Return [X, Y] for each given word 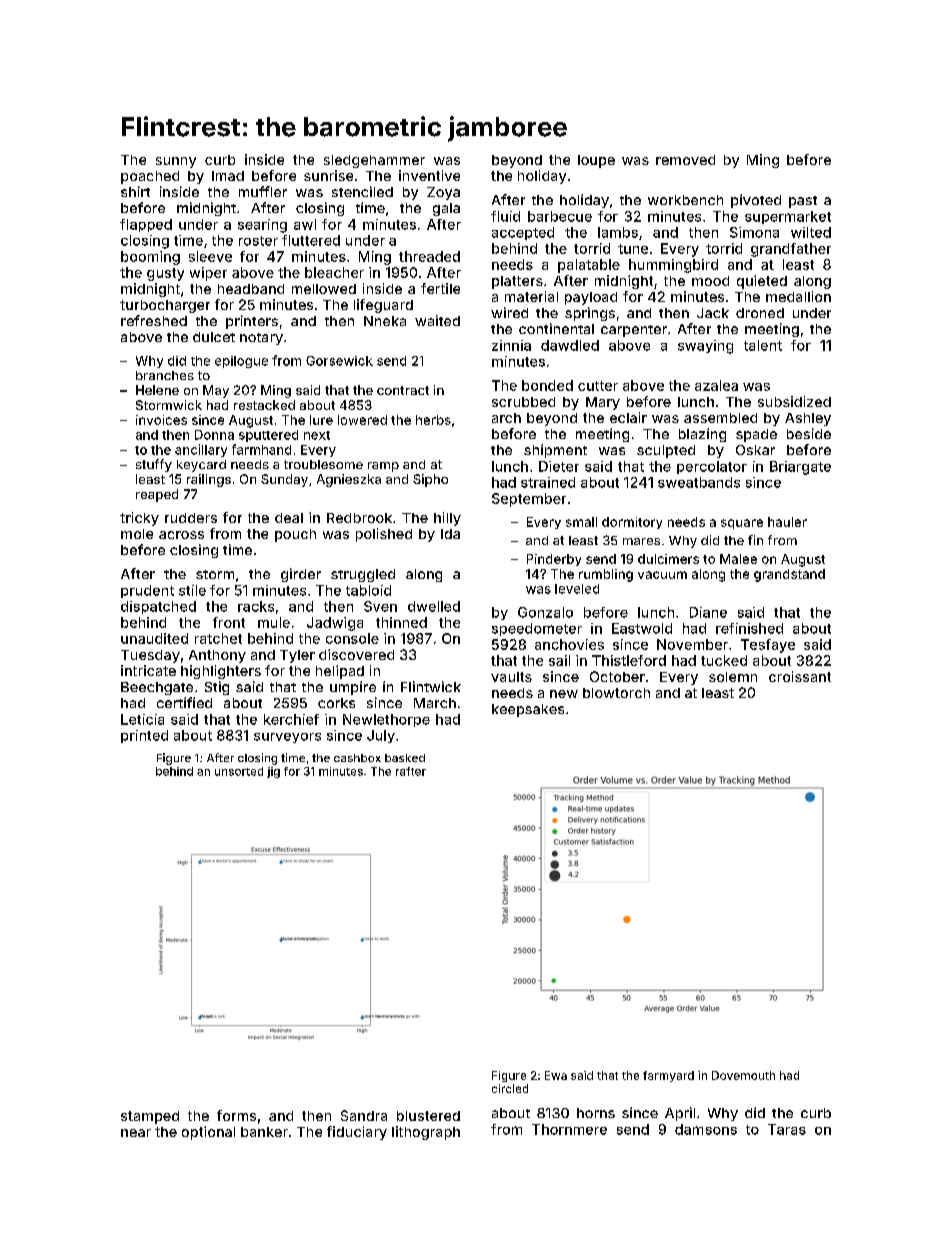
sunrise [328, 175]
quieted [762, 282]
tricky [139, 519]
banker [264, 1132]
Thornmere [569, 1129]
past [803, 202]
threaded [429, 256]
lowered [362, 420]
